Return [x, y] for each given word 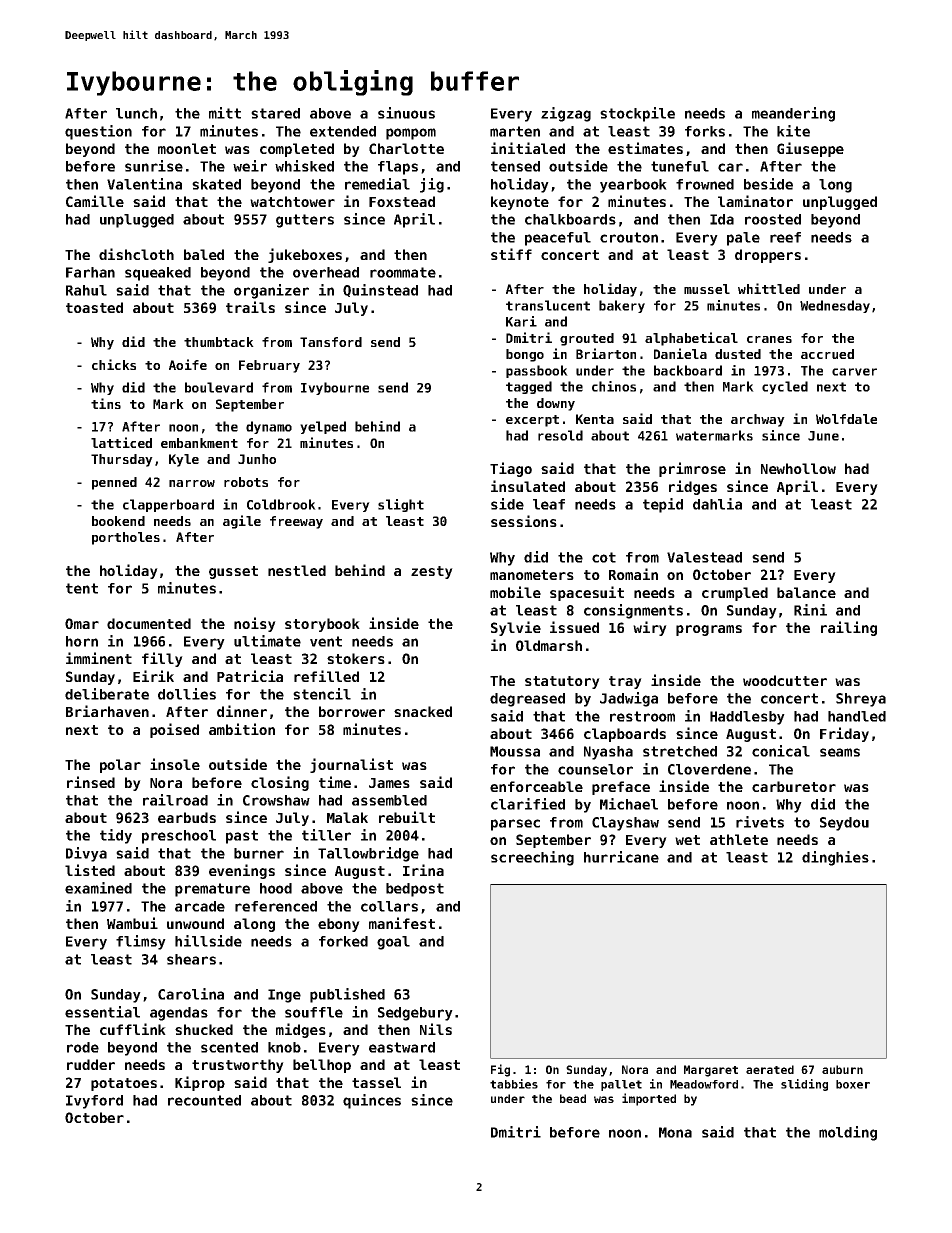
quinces [372, 1101]
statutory [562, 682]
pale [743, 239]
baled [204, 254]
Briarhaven [107, 711]
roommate [403, 272]
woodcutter [785, 680]
